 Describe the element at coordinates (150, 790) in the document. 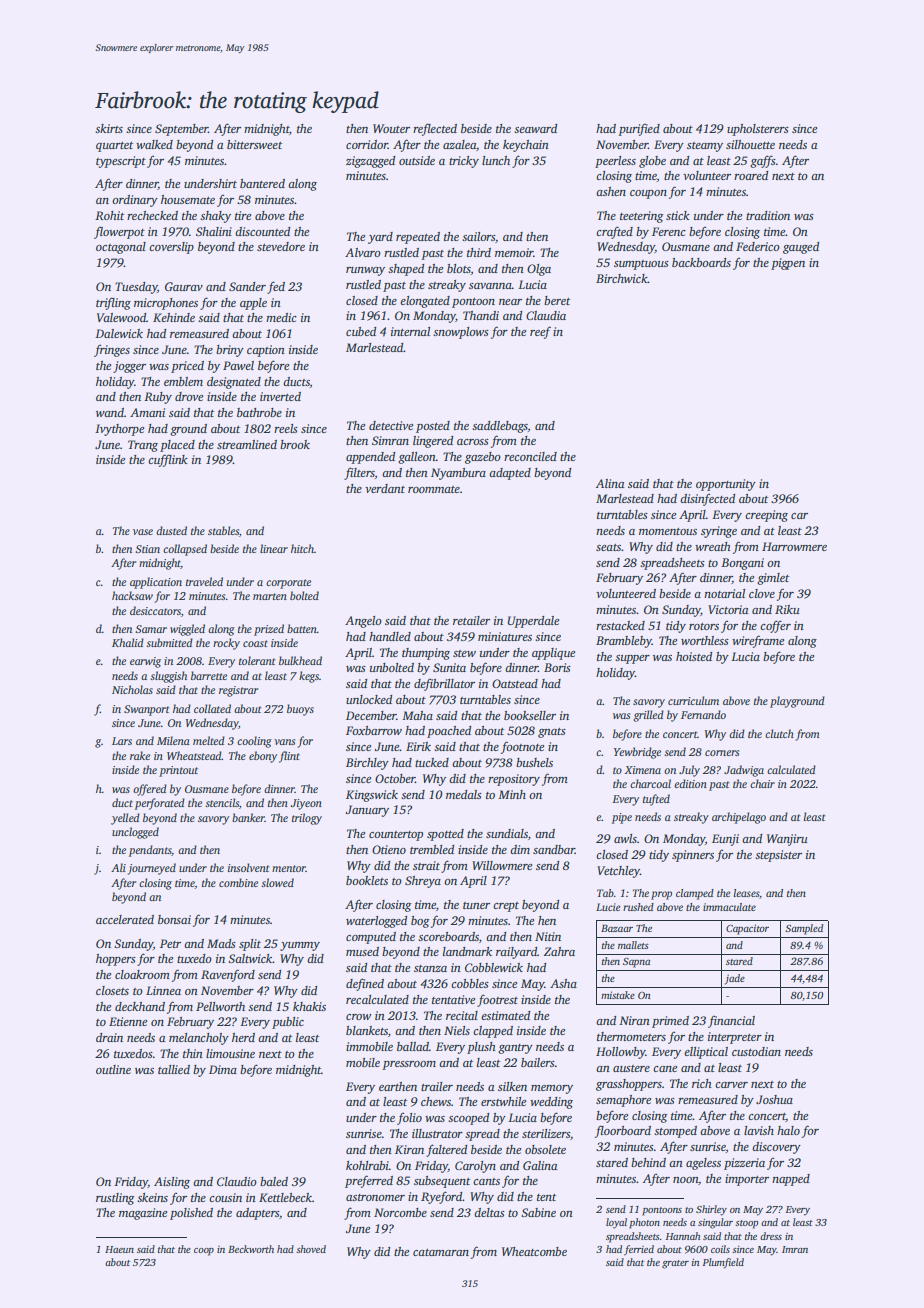

I see `offered` at that location.
